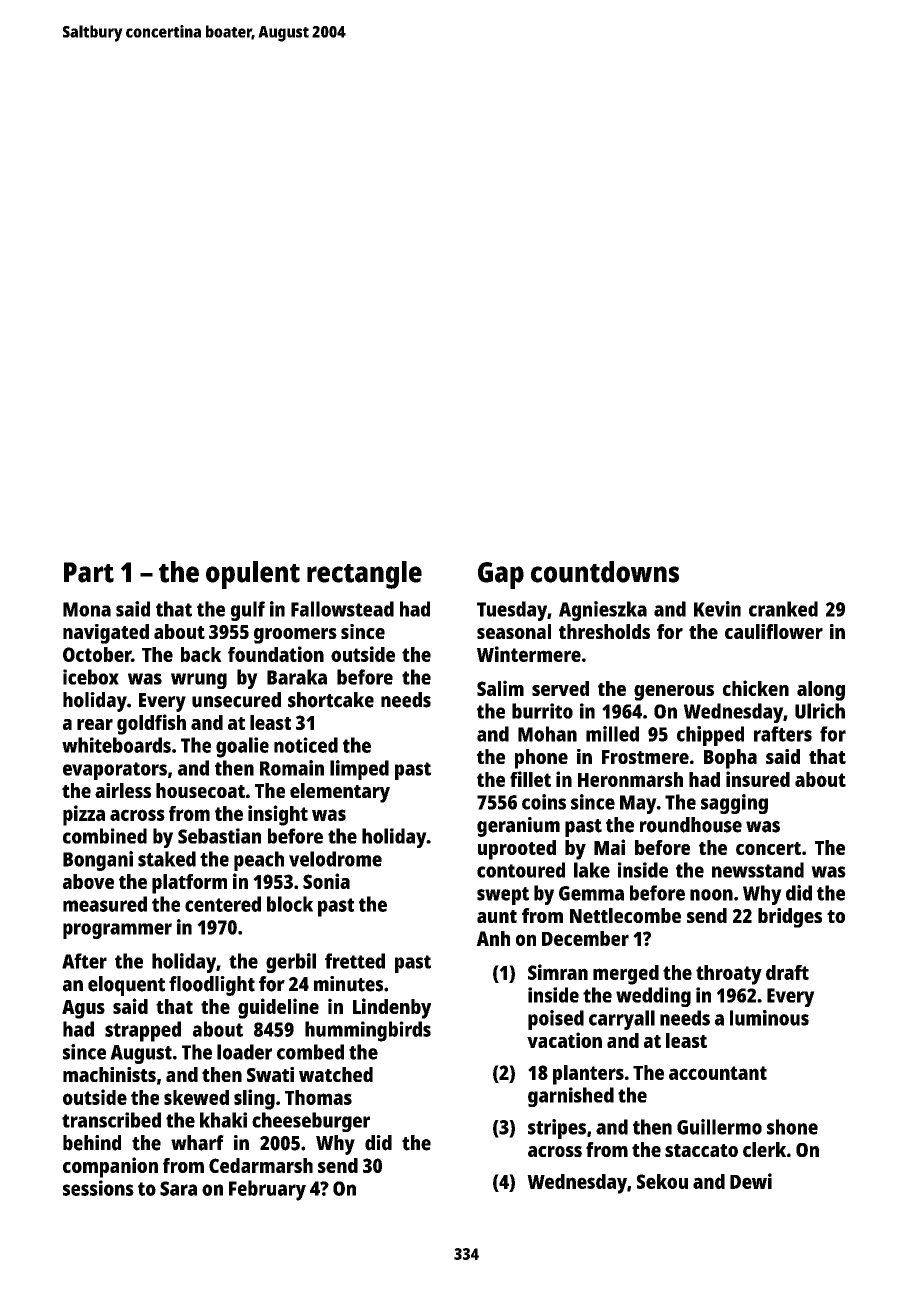 Image resolution: width=908 pixels, height=1316 pixels. What do you see at coordinates (557, 1129) in the screenshot?
I see `stripes` at bounding box center [557, 1129].
